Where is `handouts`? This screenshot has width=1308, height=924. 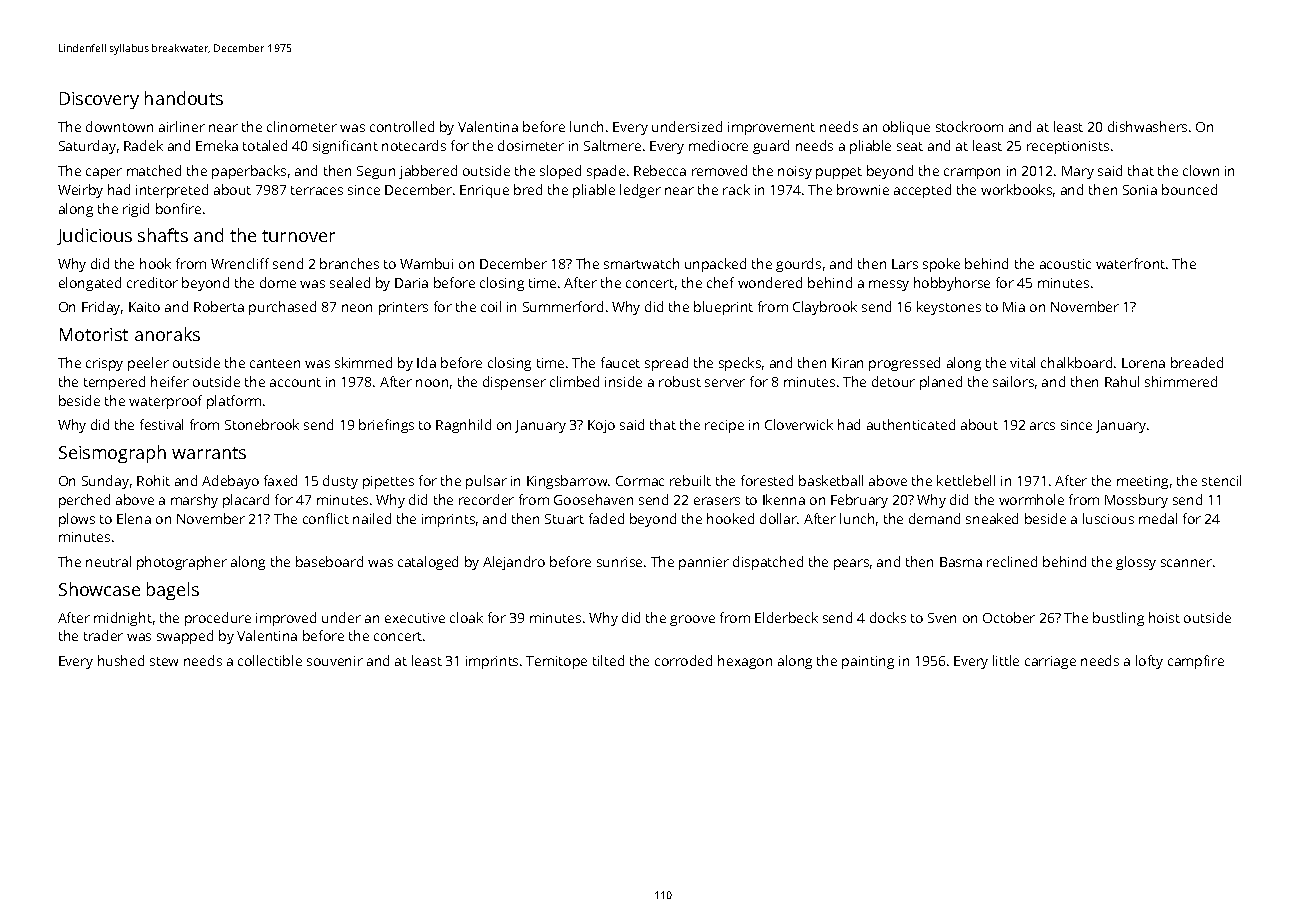 handouts is located at coordinates (184, 98).
